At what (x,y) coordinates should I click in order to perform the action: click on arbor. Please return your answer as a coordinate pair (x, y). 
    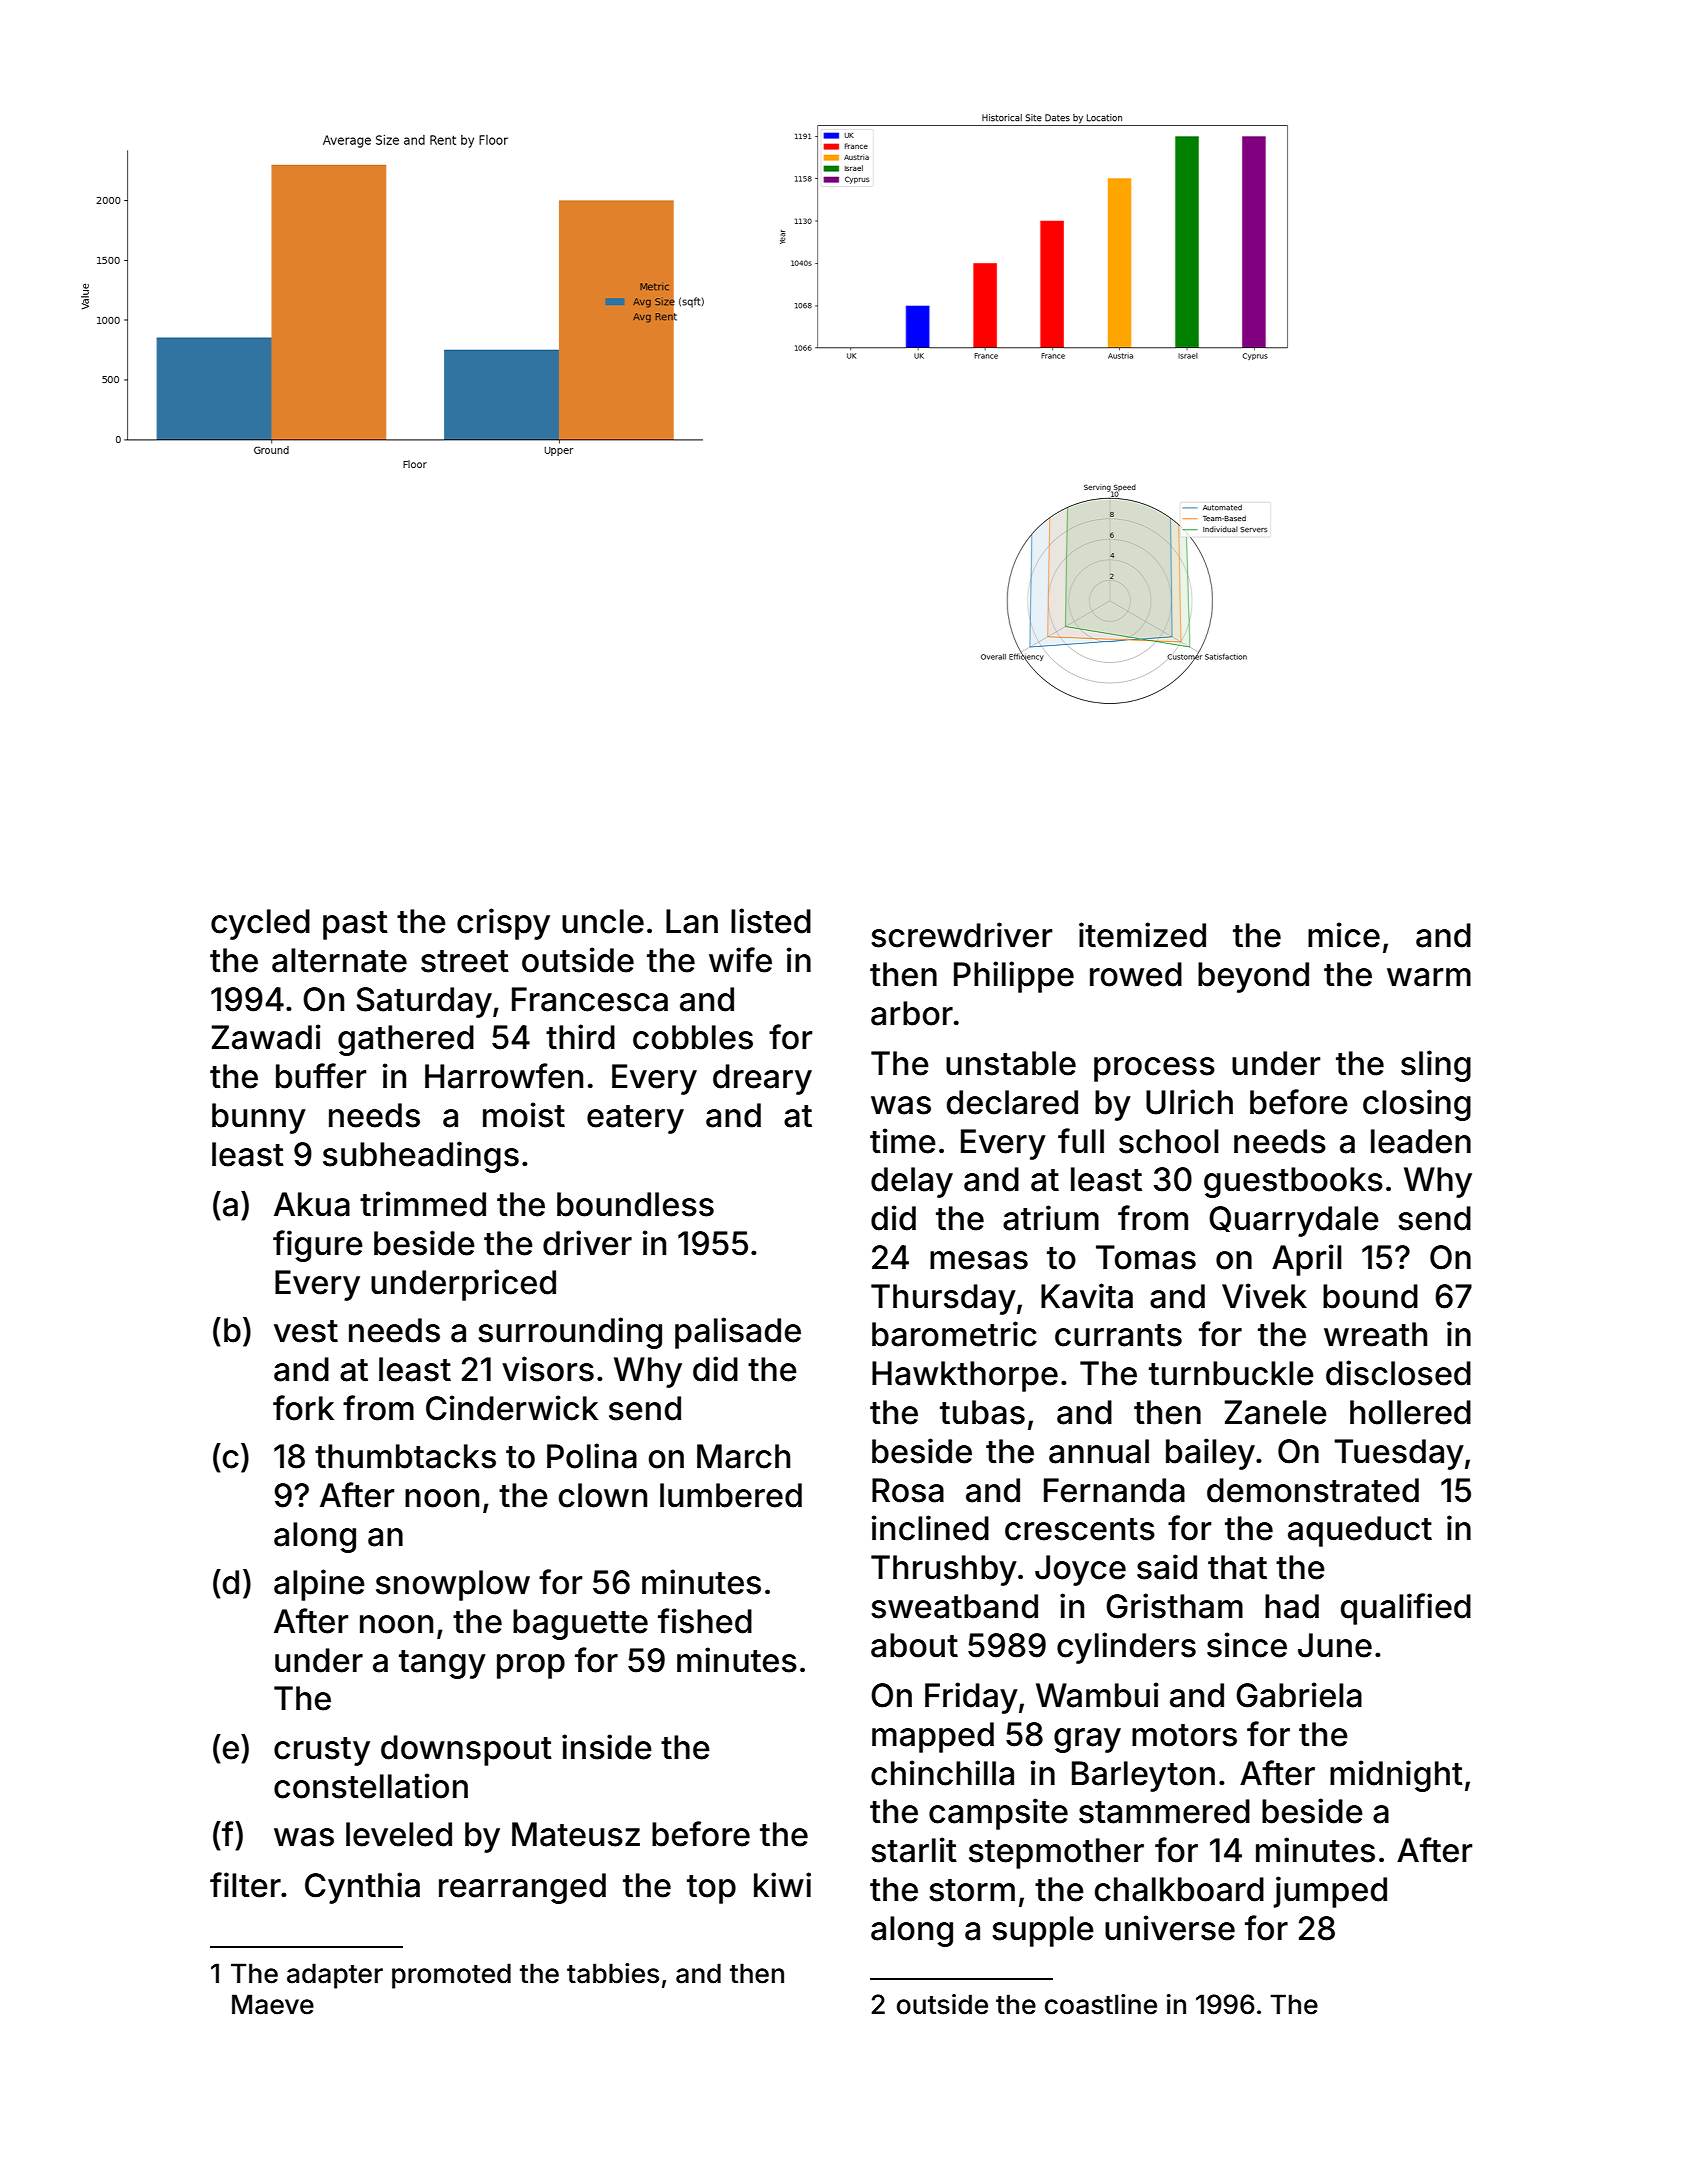
    Looking at the image, I should click on (912, 1013).
